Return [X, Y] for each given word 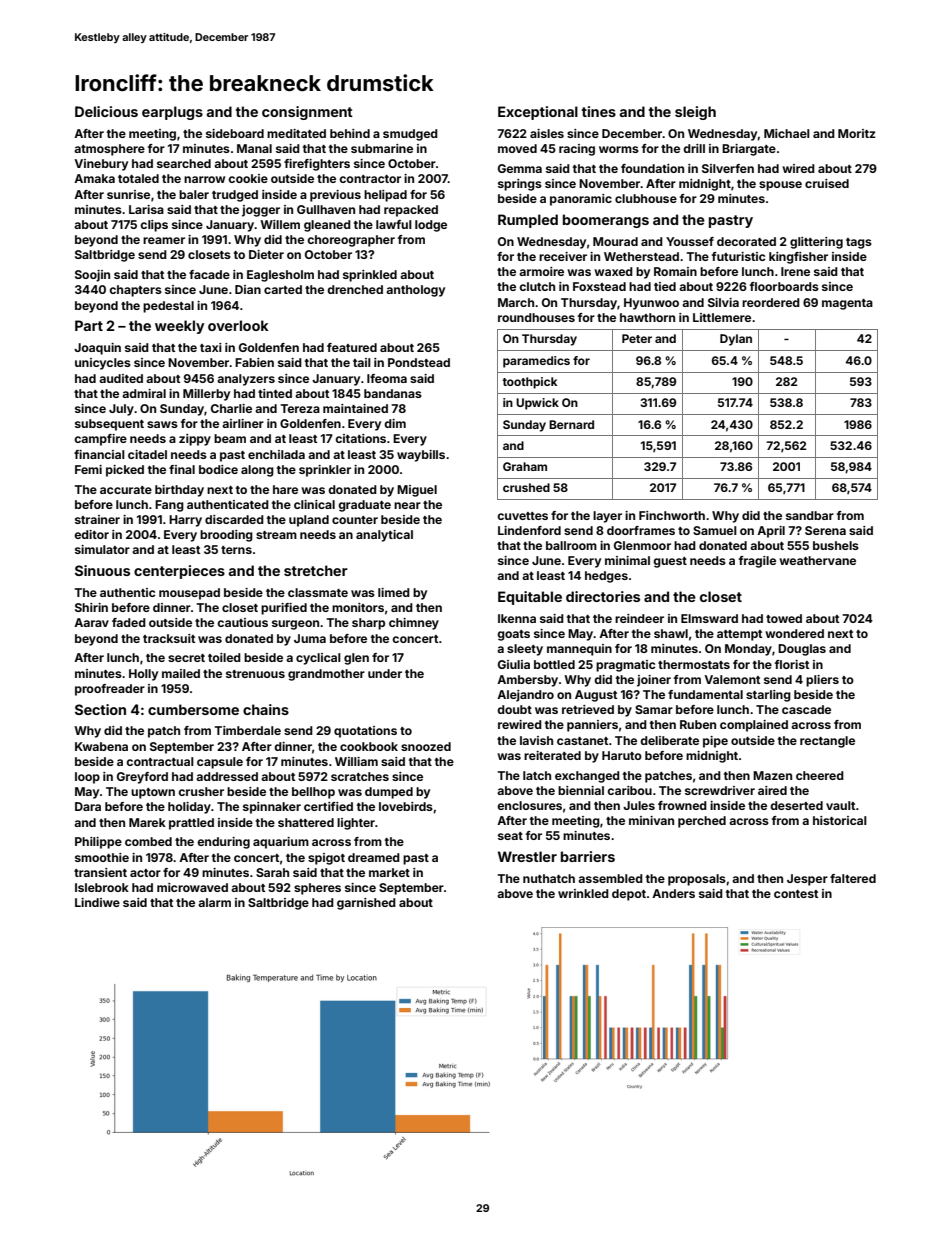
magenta [847, 304]
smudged [410, 135]
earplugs [172, 113]
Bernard [571, 424]
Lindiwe [97, 902]
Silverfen [728, 168]
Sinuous [102, 570]
